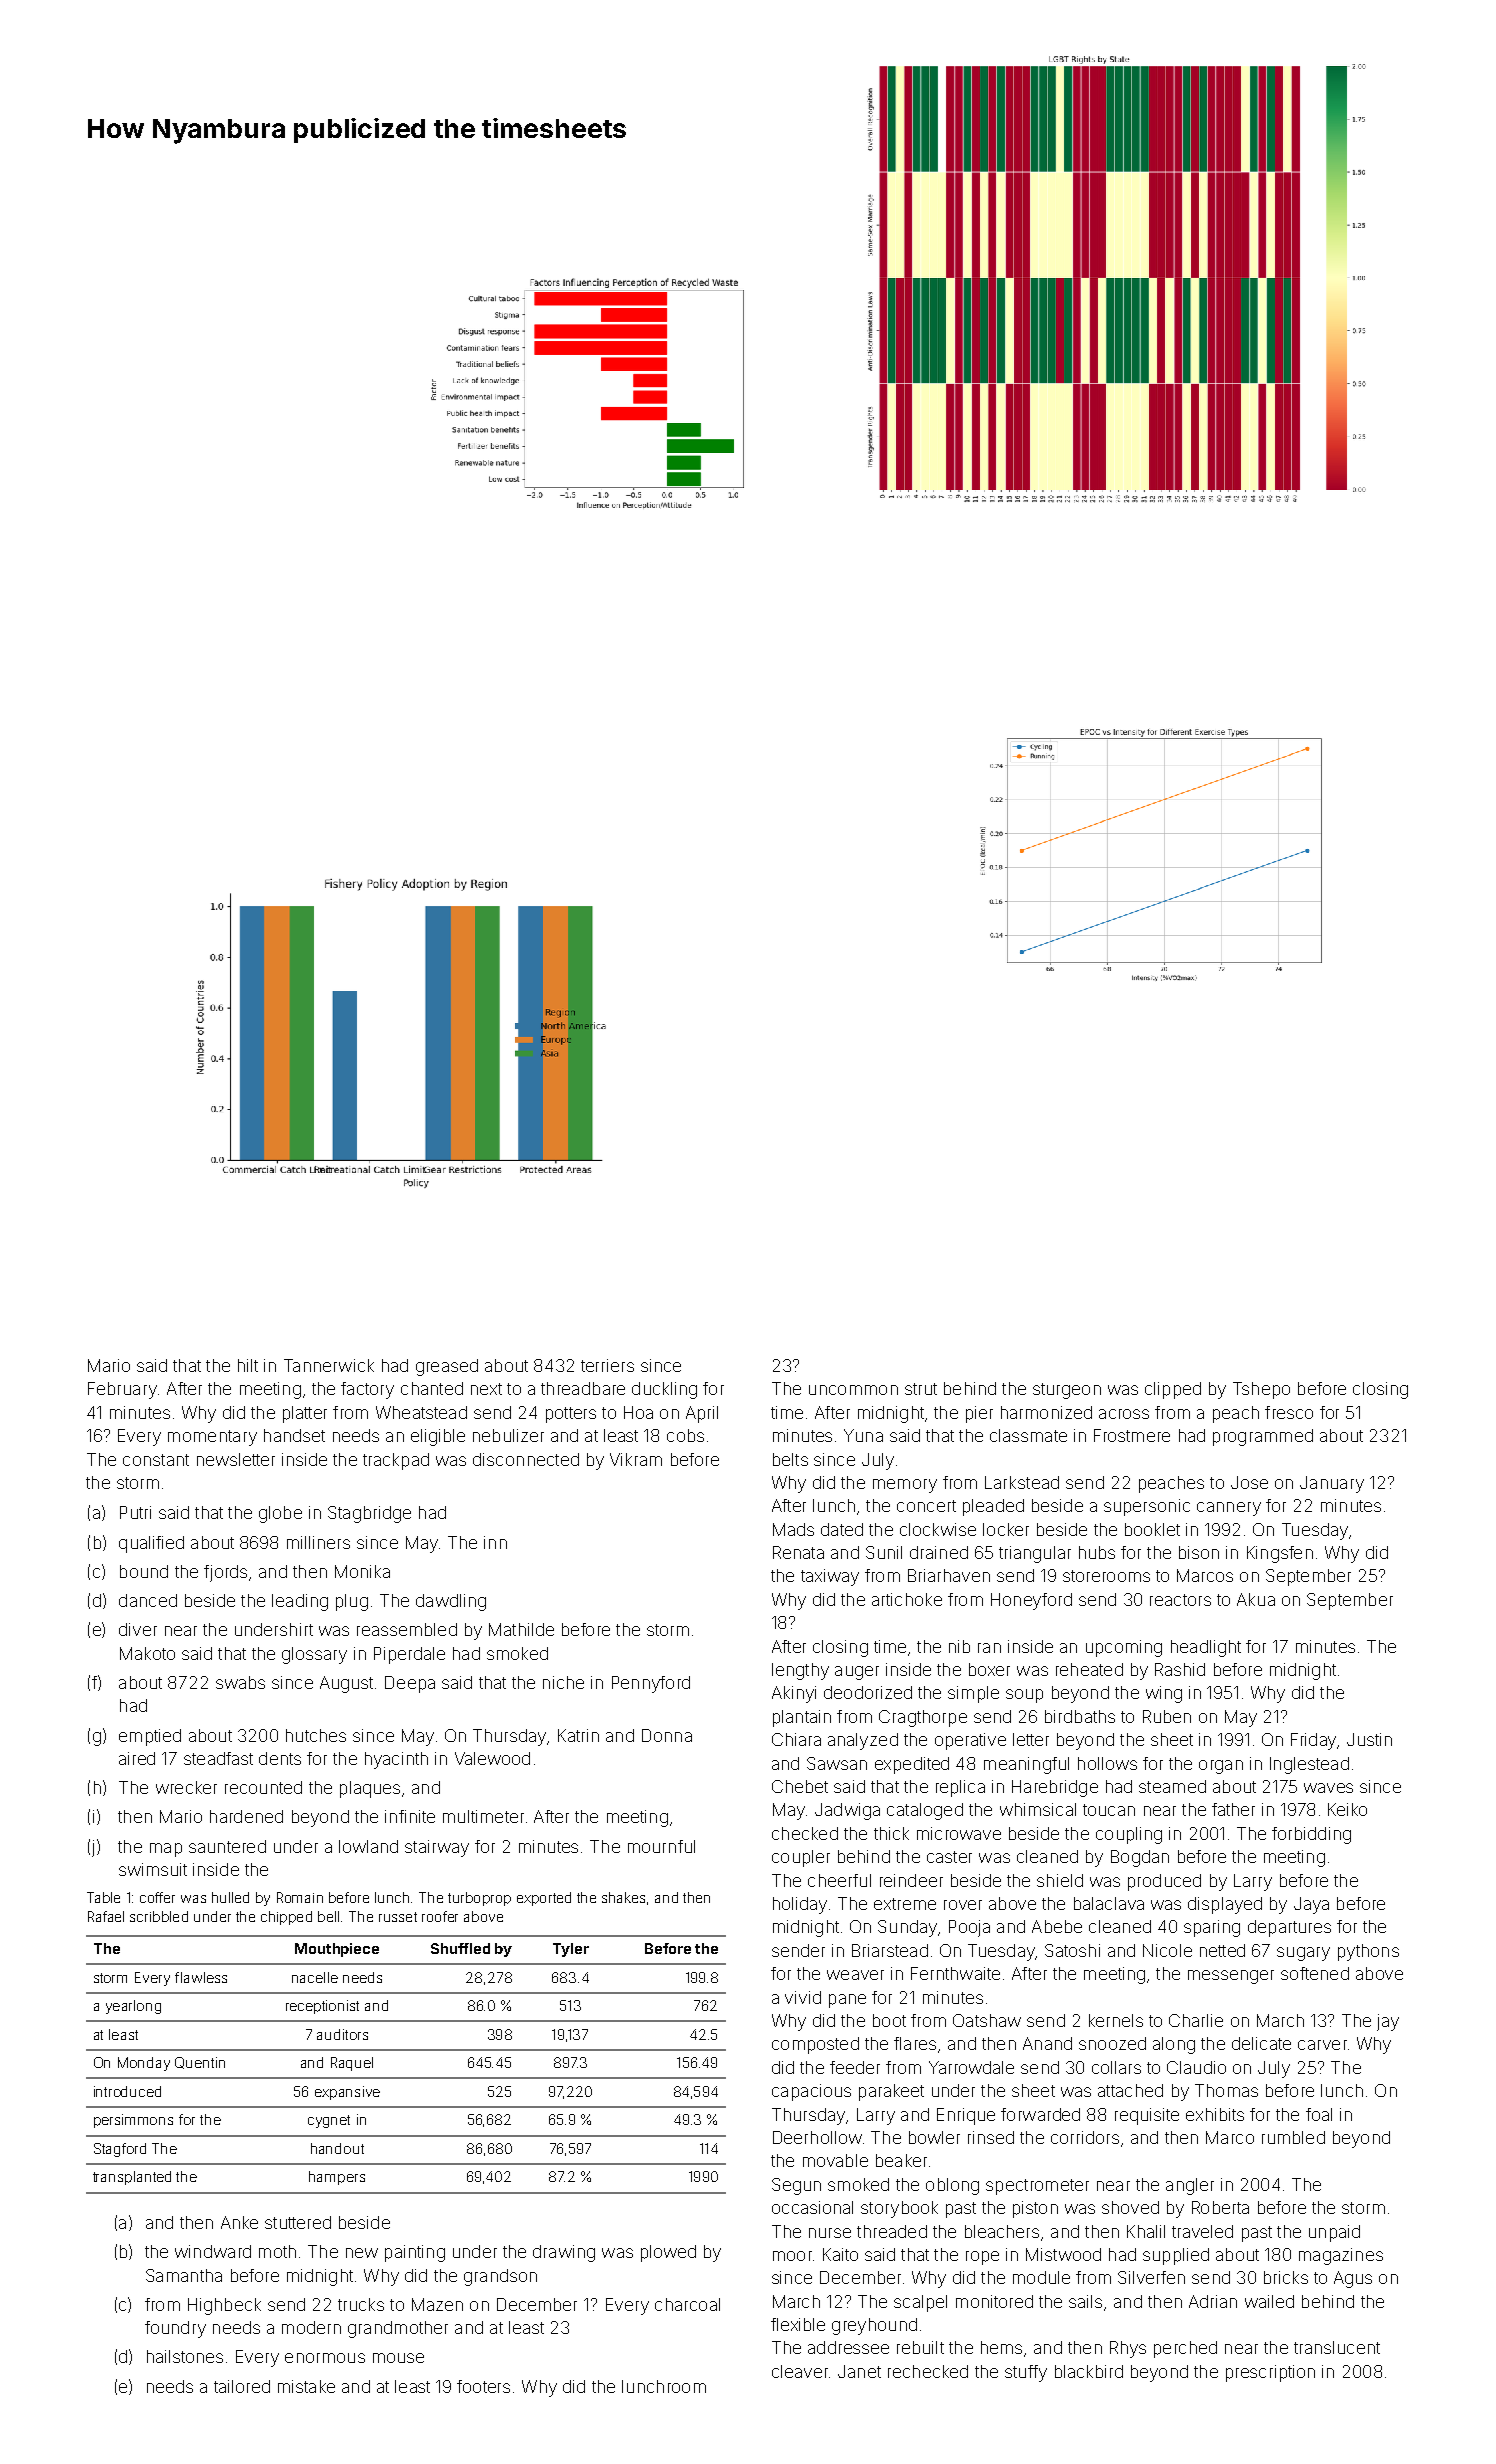 This screenshot has height=2464, width=1496. I want to click on strut, so click(921, 1389).
